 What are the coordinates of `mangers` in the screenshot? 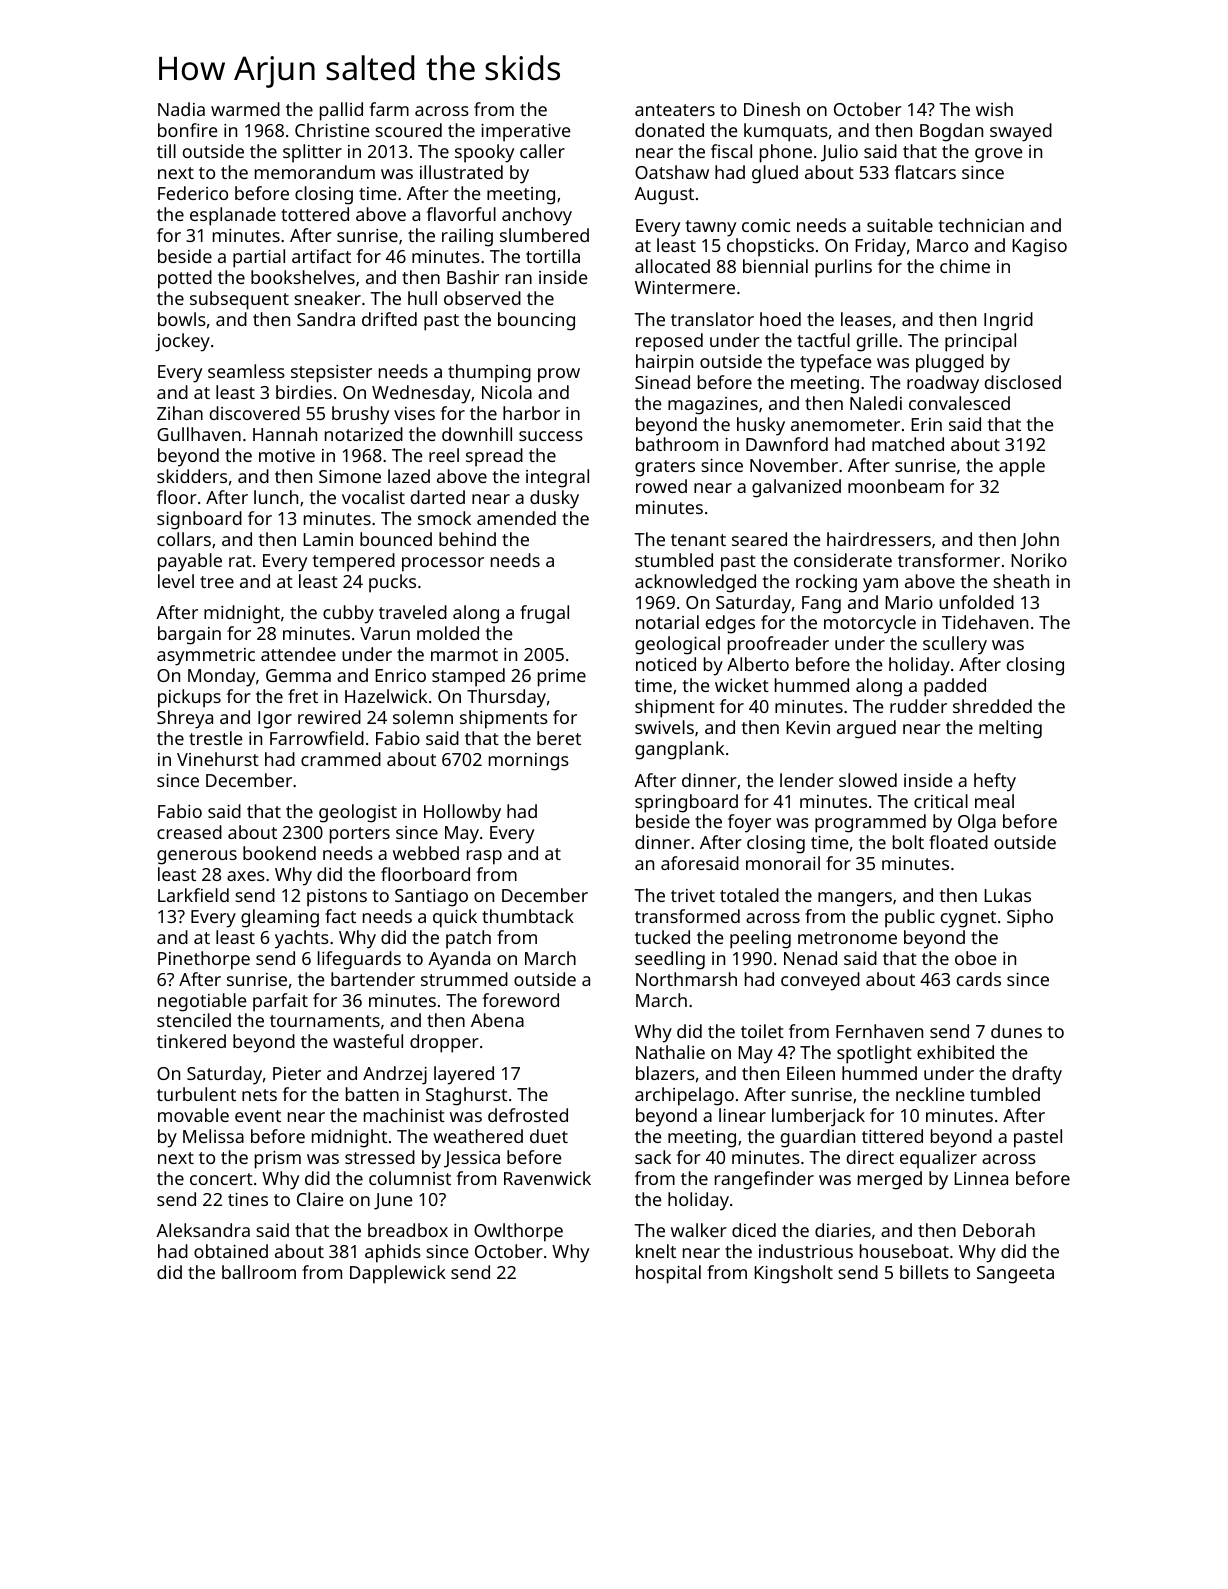 It's located at (855, 899).
